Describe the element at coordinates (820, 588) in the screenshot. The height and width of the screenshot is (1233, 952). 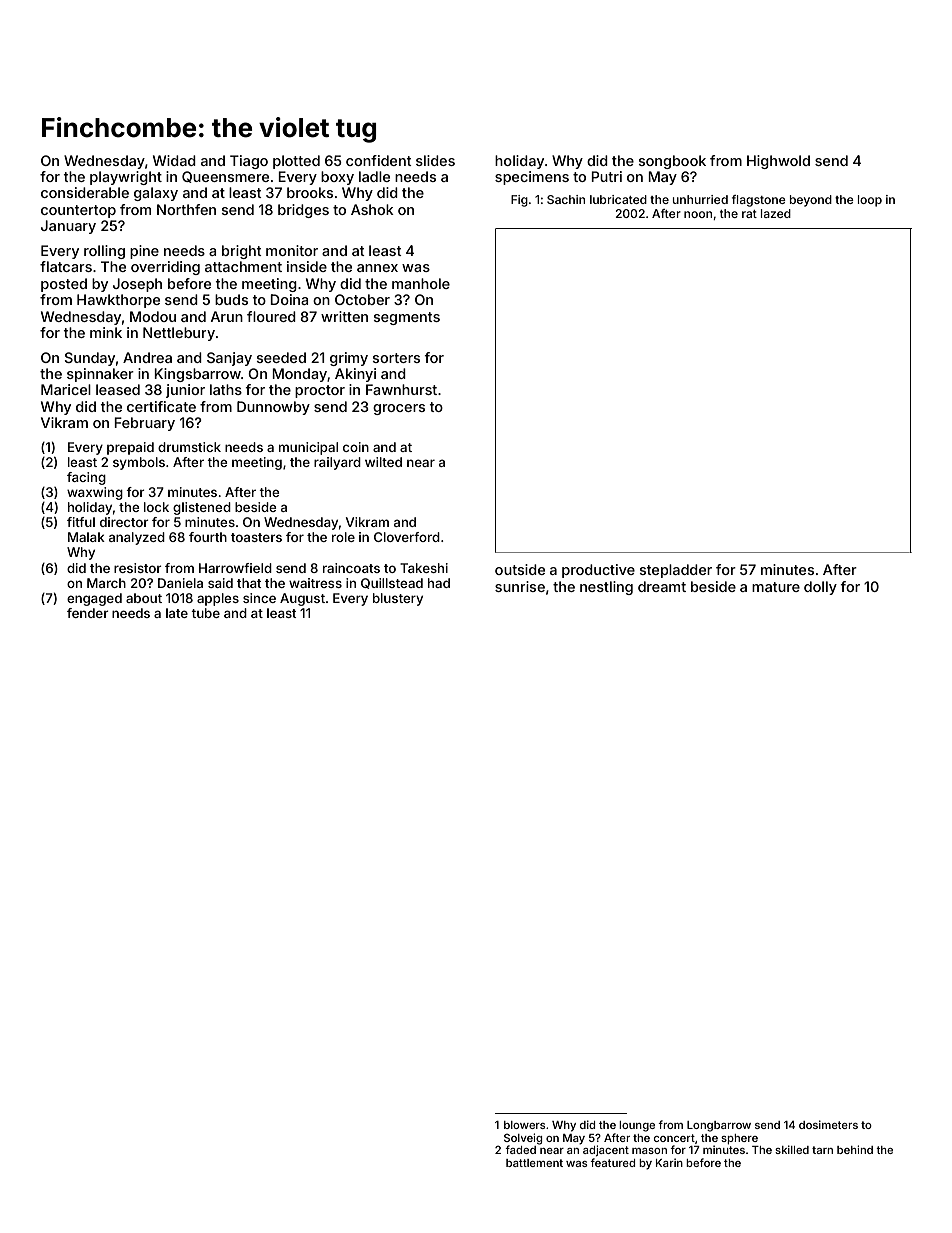
I see `dolly` at that location.
